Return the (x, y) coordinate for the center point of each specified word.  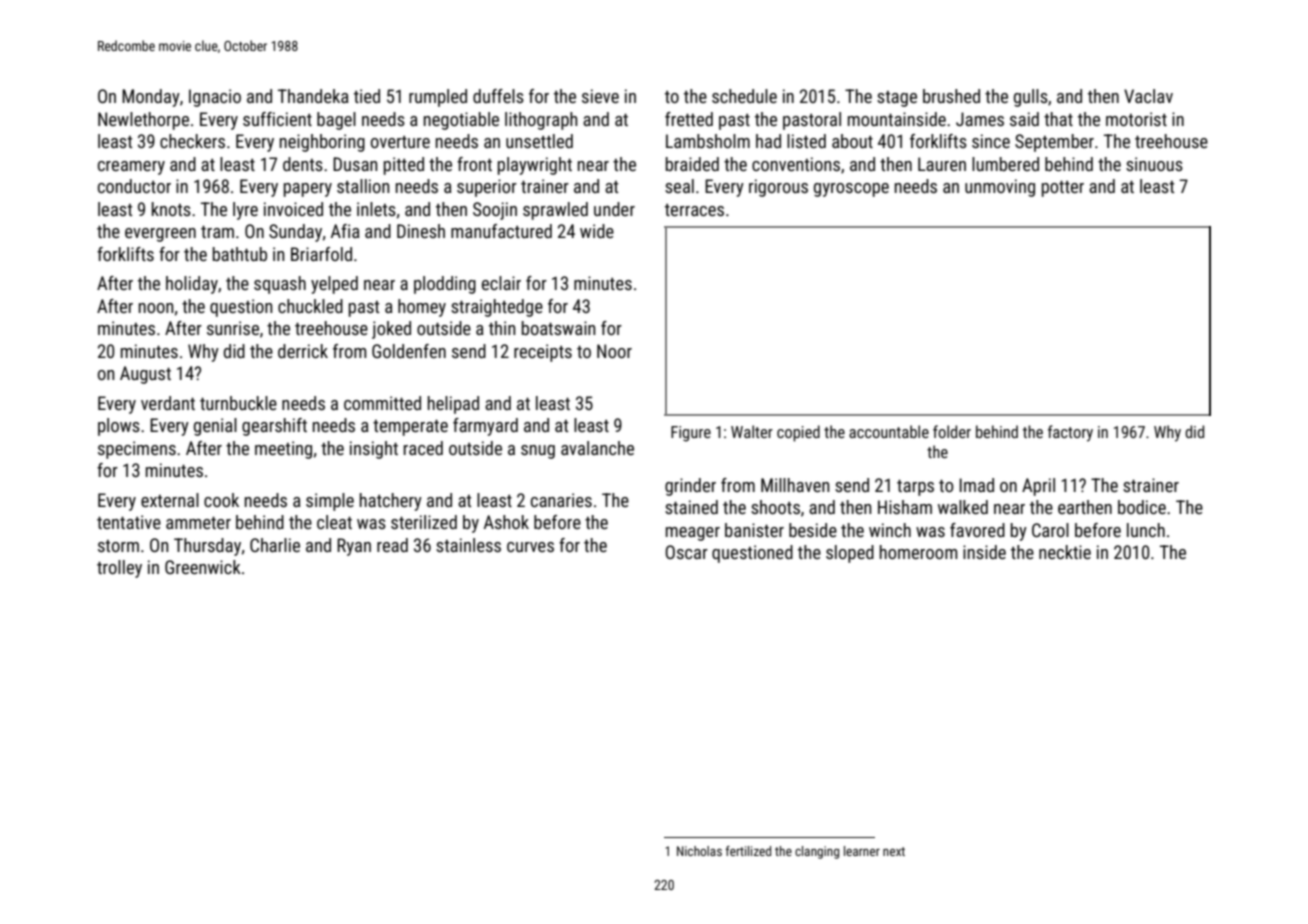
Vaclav (1148, 96)
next (894, 851)
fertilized (748, 851)
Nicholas (699, 851)
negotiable (461, 121)
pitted (404, 166)
